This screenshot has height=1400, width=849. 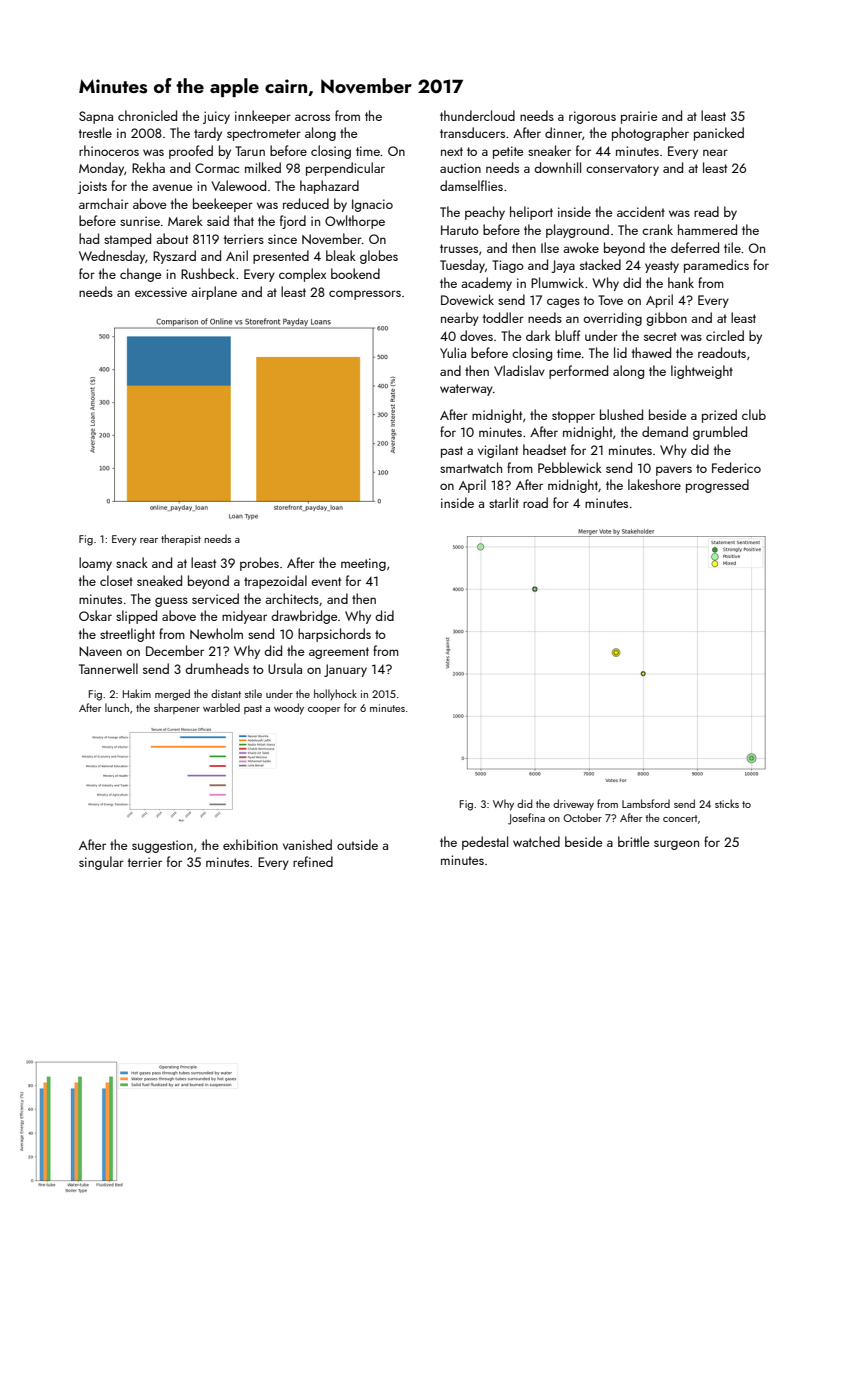 What do you see at coordinates (365, 295) in the screenshot?
I see `compressors` at bounding box center [365, 295].
